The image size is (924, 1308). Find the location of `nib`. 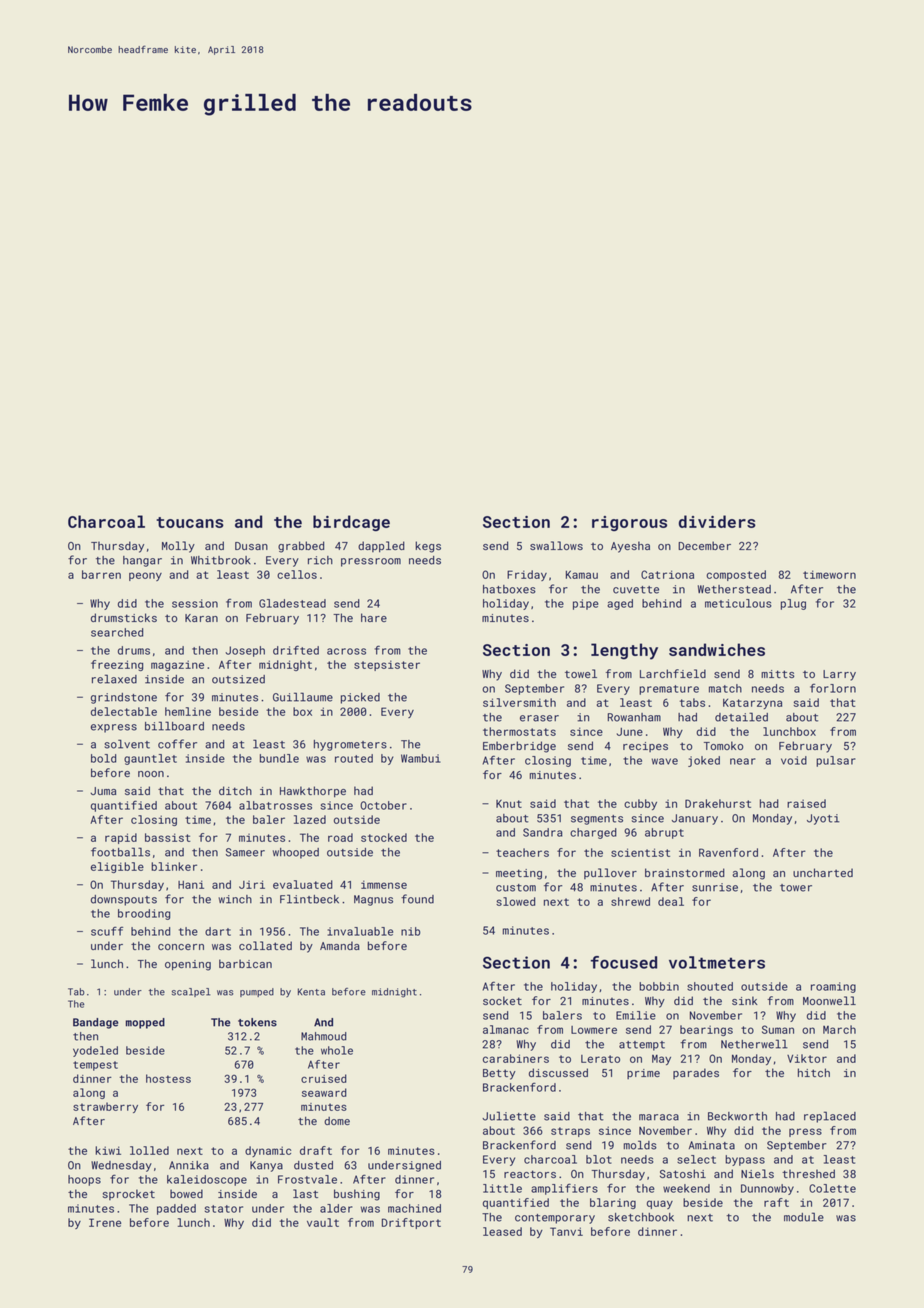

nib is located at coordinates (411, 931).
